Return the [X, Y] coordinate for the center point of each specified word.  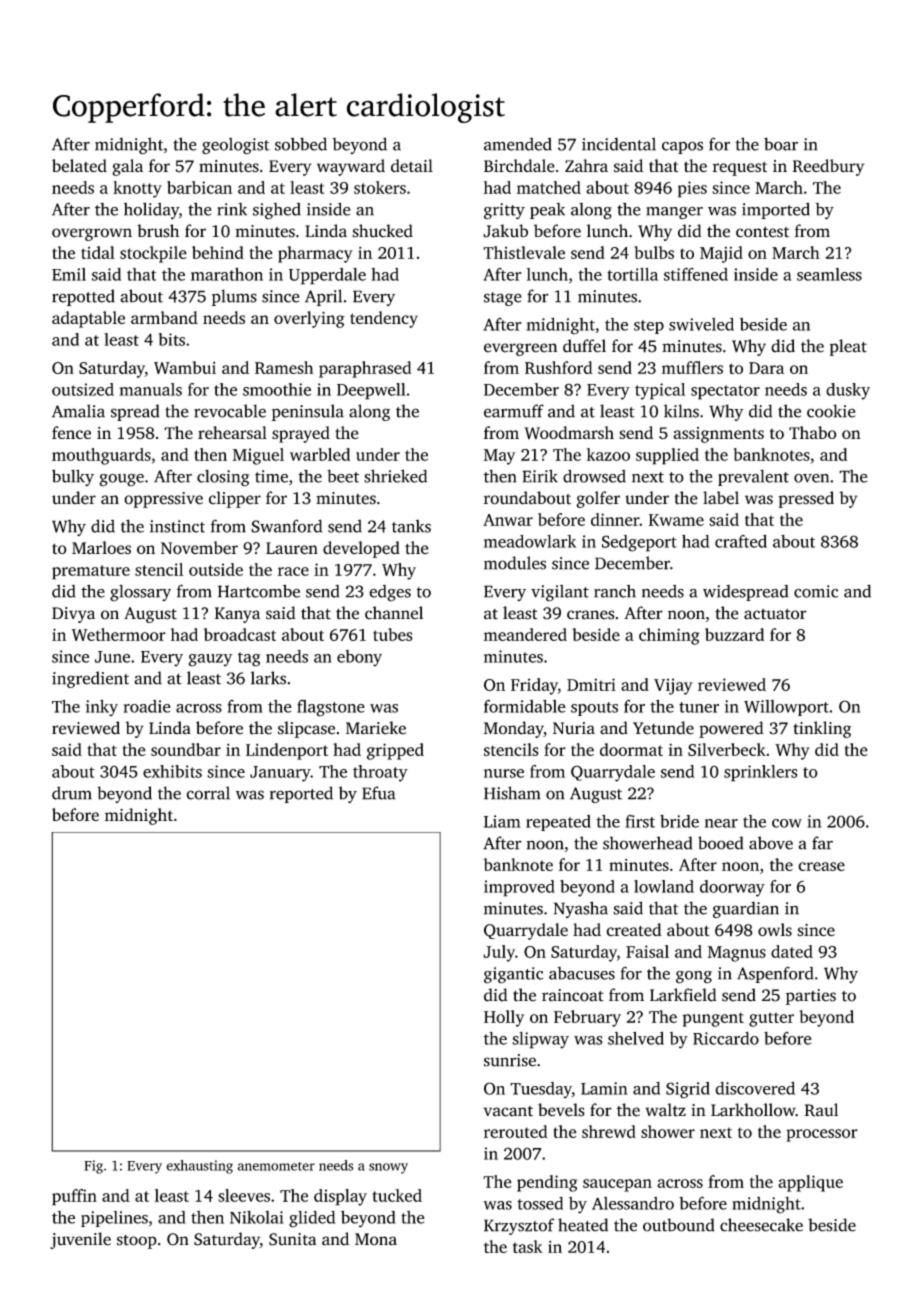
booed [721, 843]
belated [79, 165]
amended [518, 144]
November [199, 548]
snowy [388, 1168]
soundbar [186, 749]
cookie [831, 411]
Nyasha [580, 909]
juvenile [80, 1240]
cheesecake [761, 1225]
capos [682, 147]
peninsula [308, 412]
